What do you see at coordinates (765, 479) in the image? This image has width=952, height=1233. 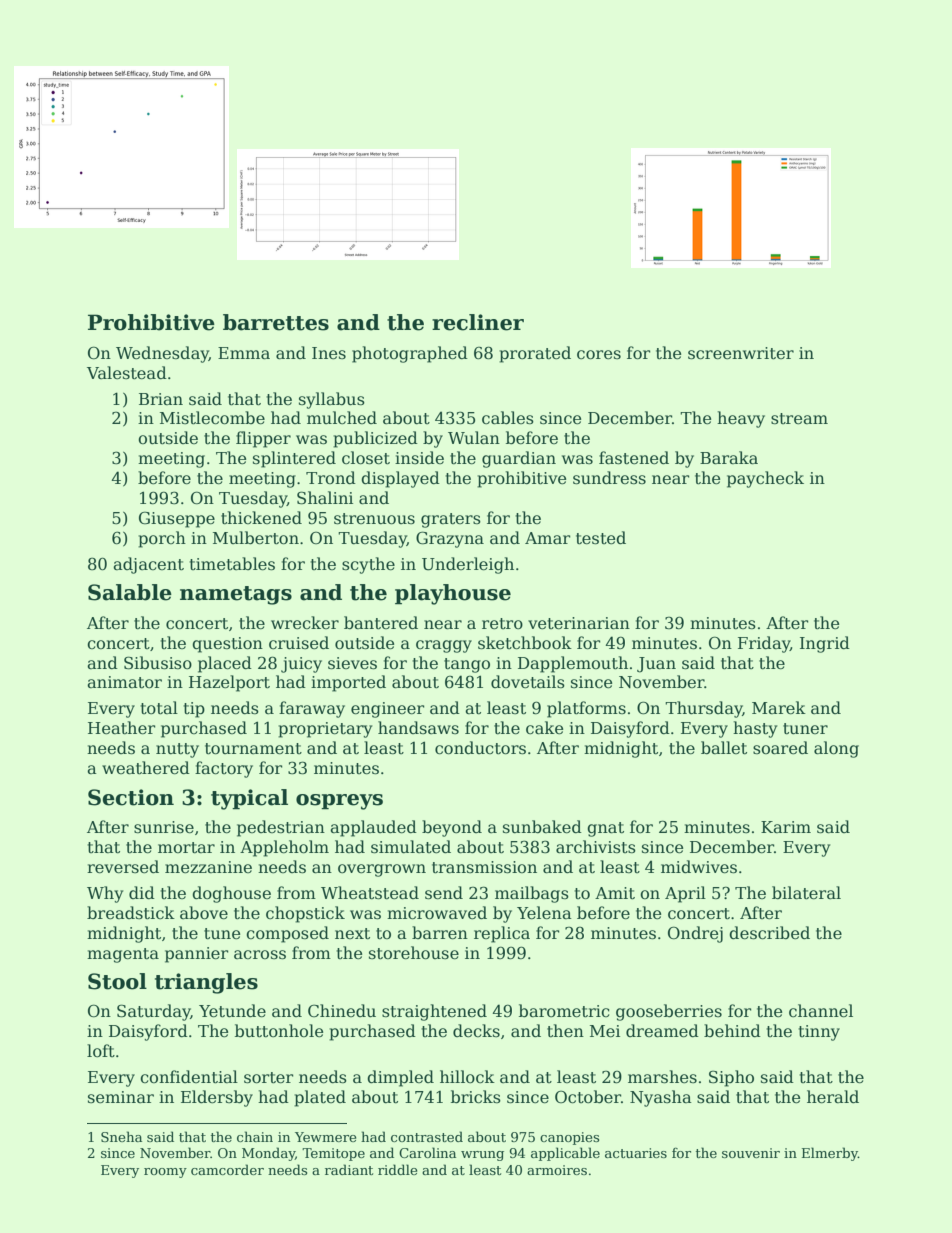 I see `paycheck` at bounding box center [765, 479].
